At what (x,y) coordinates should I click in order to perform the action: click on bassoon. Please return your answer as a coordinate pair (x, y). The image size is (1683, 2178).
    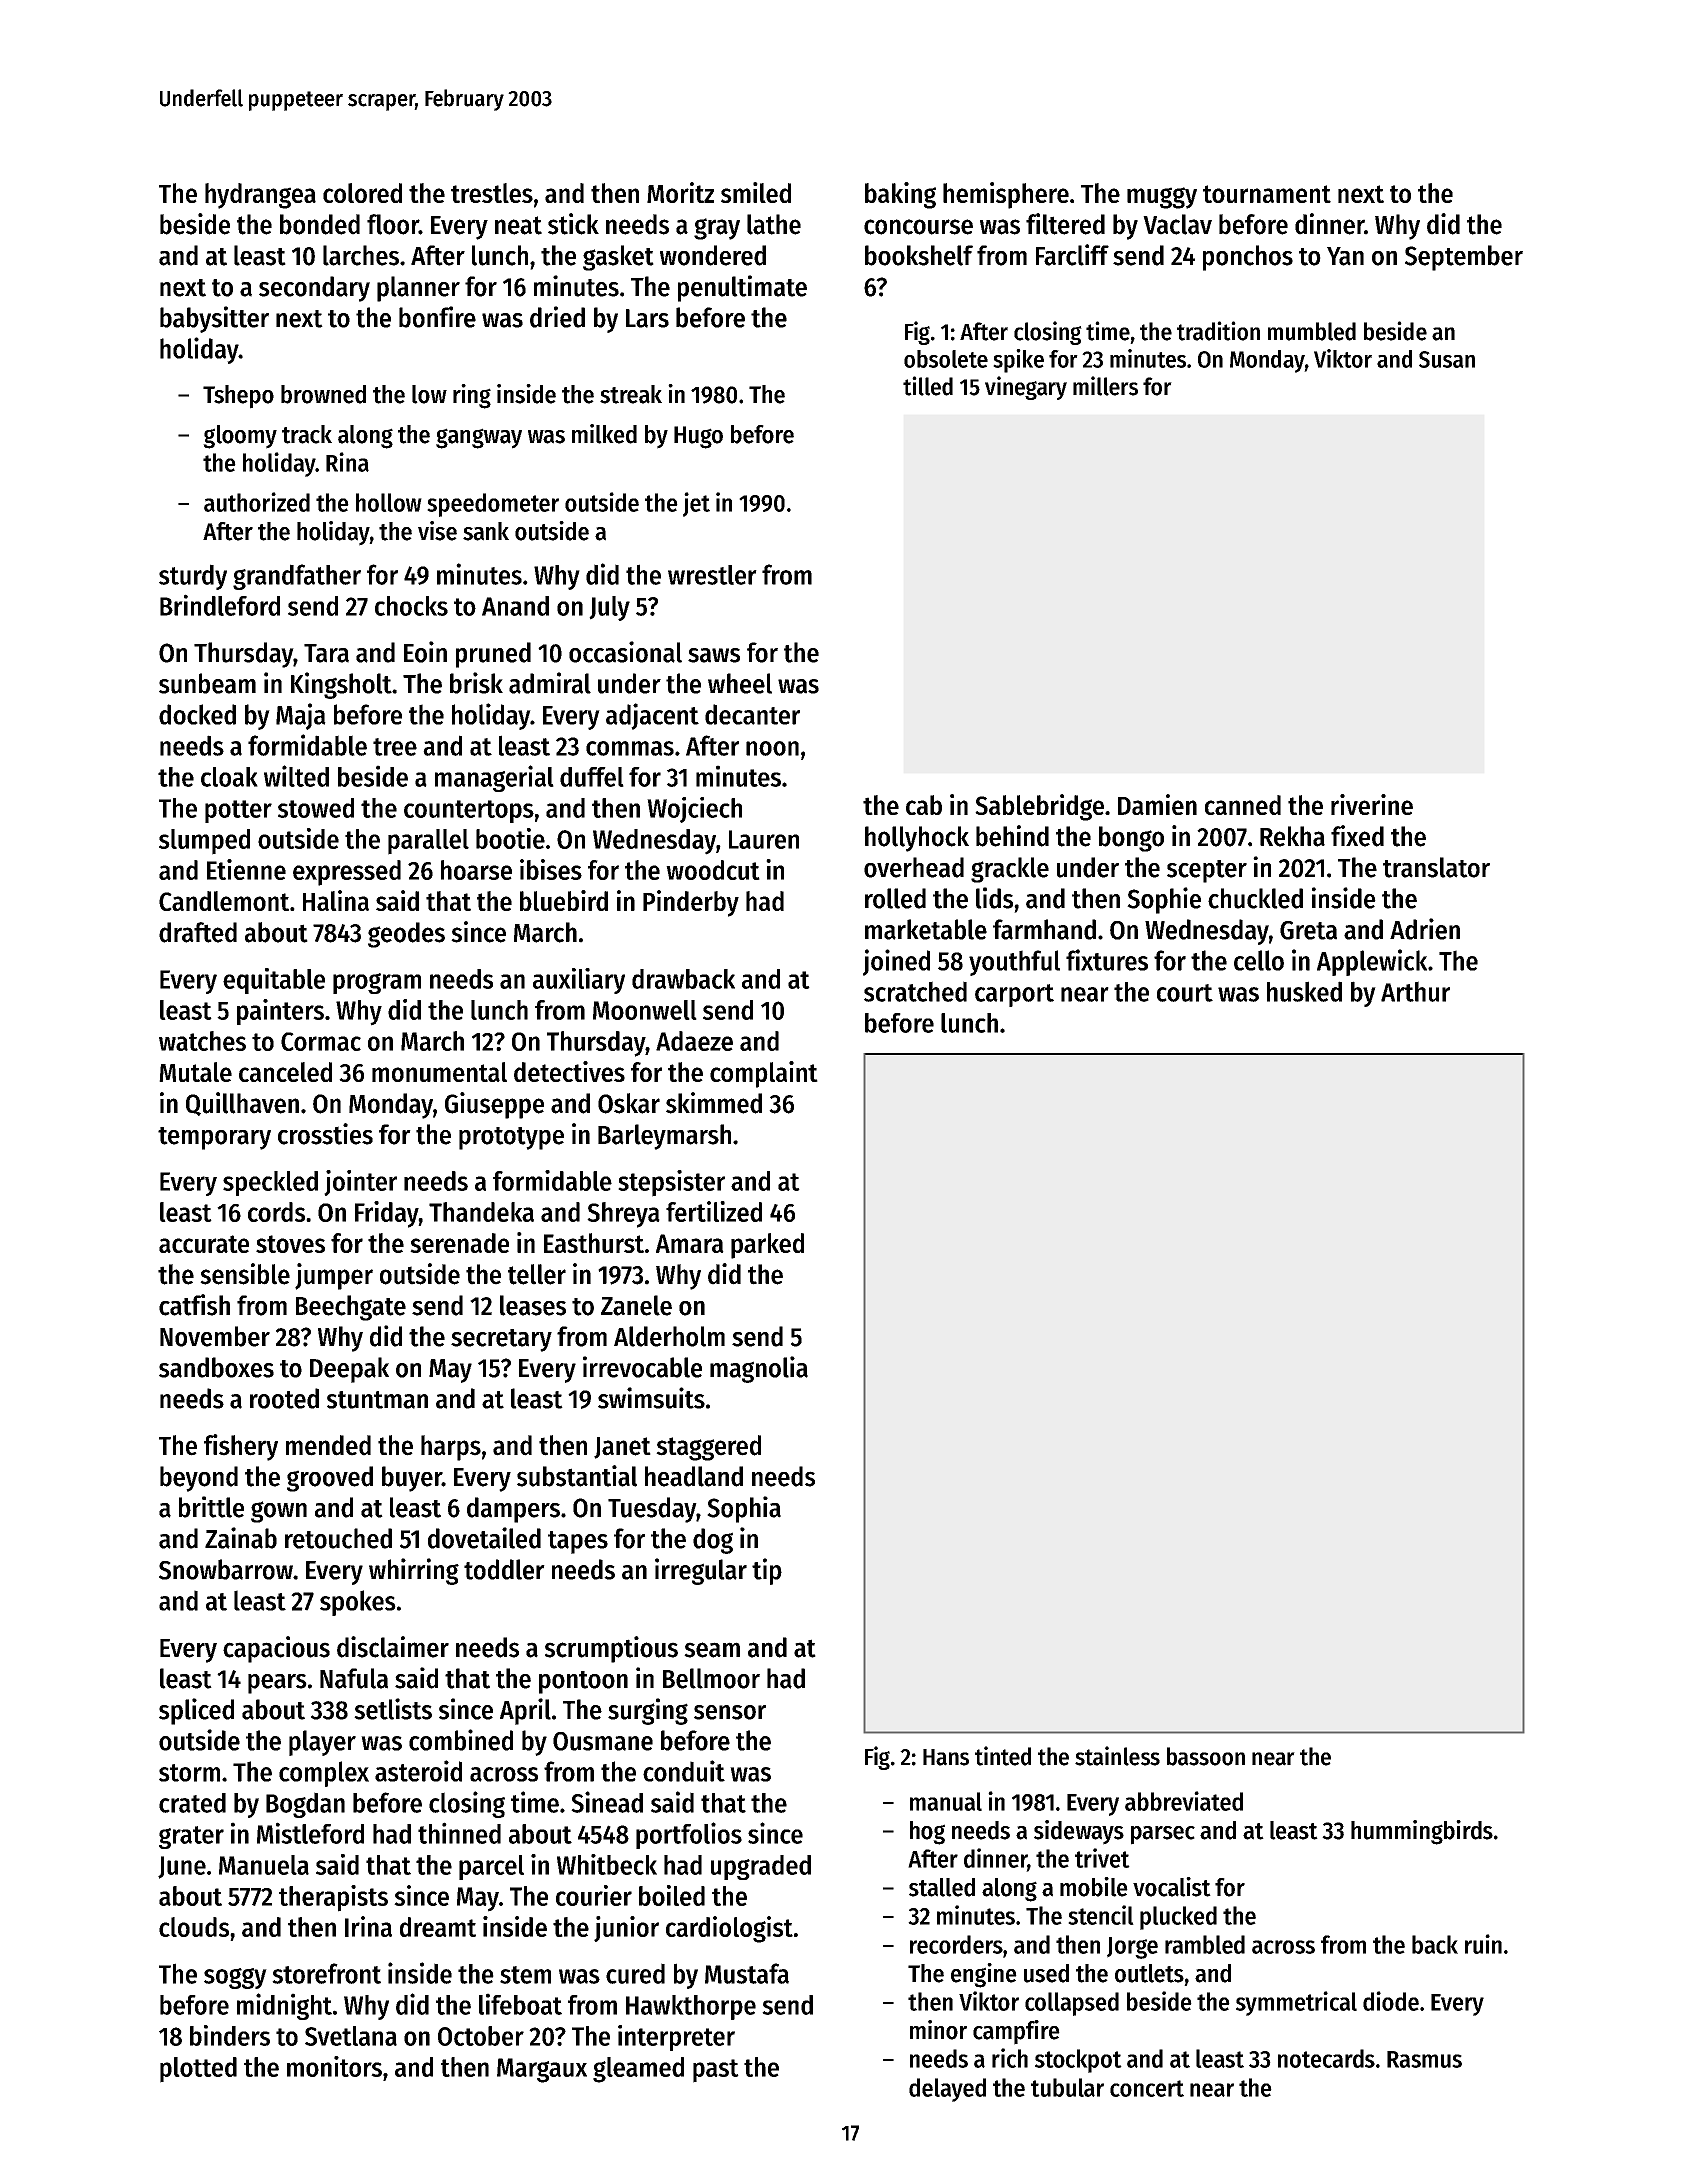
    Looking at the image, I should click on (1206, 1756).
